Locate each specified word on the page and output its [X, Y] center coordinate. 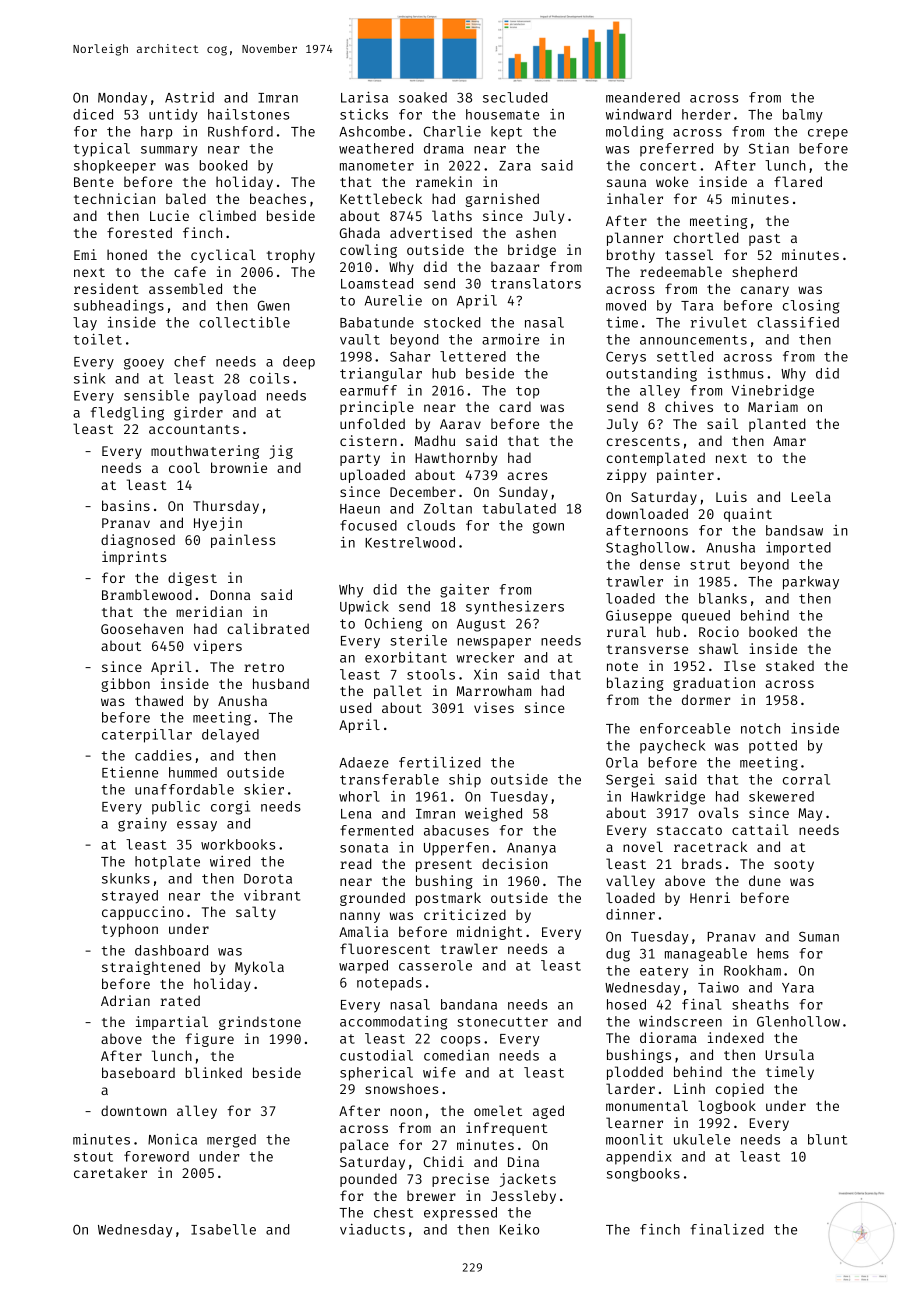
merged [231, 1141]
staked [790, 666]
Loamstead [377, 283]
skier [264, 789]
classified [798, 322]
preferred [676, 150]
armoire [510, 339]
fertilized [439, 762]
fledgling [127, 414]
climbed [227, 215]
